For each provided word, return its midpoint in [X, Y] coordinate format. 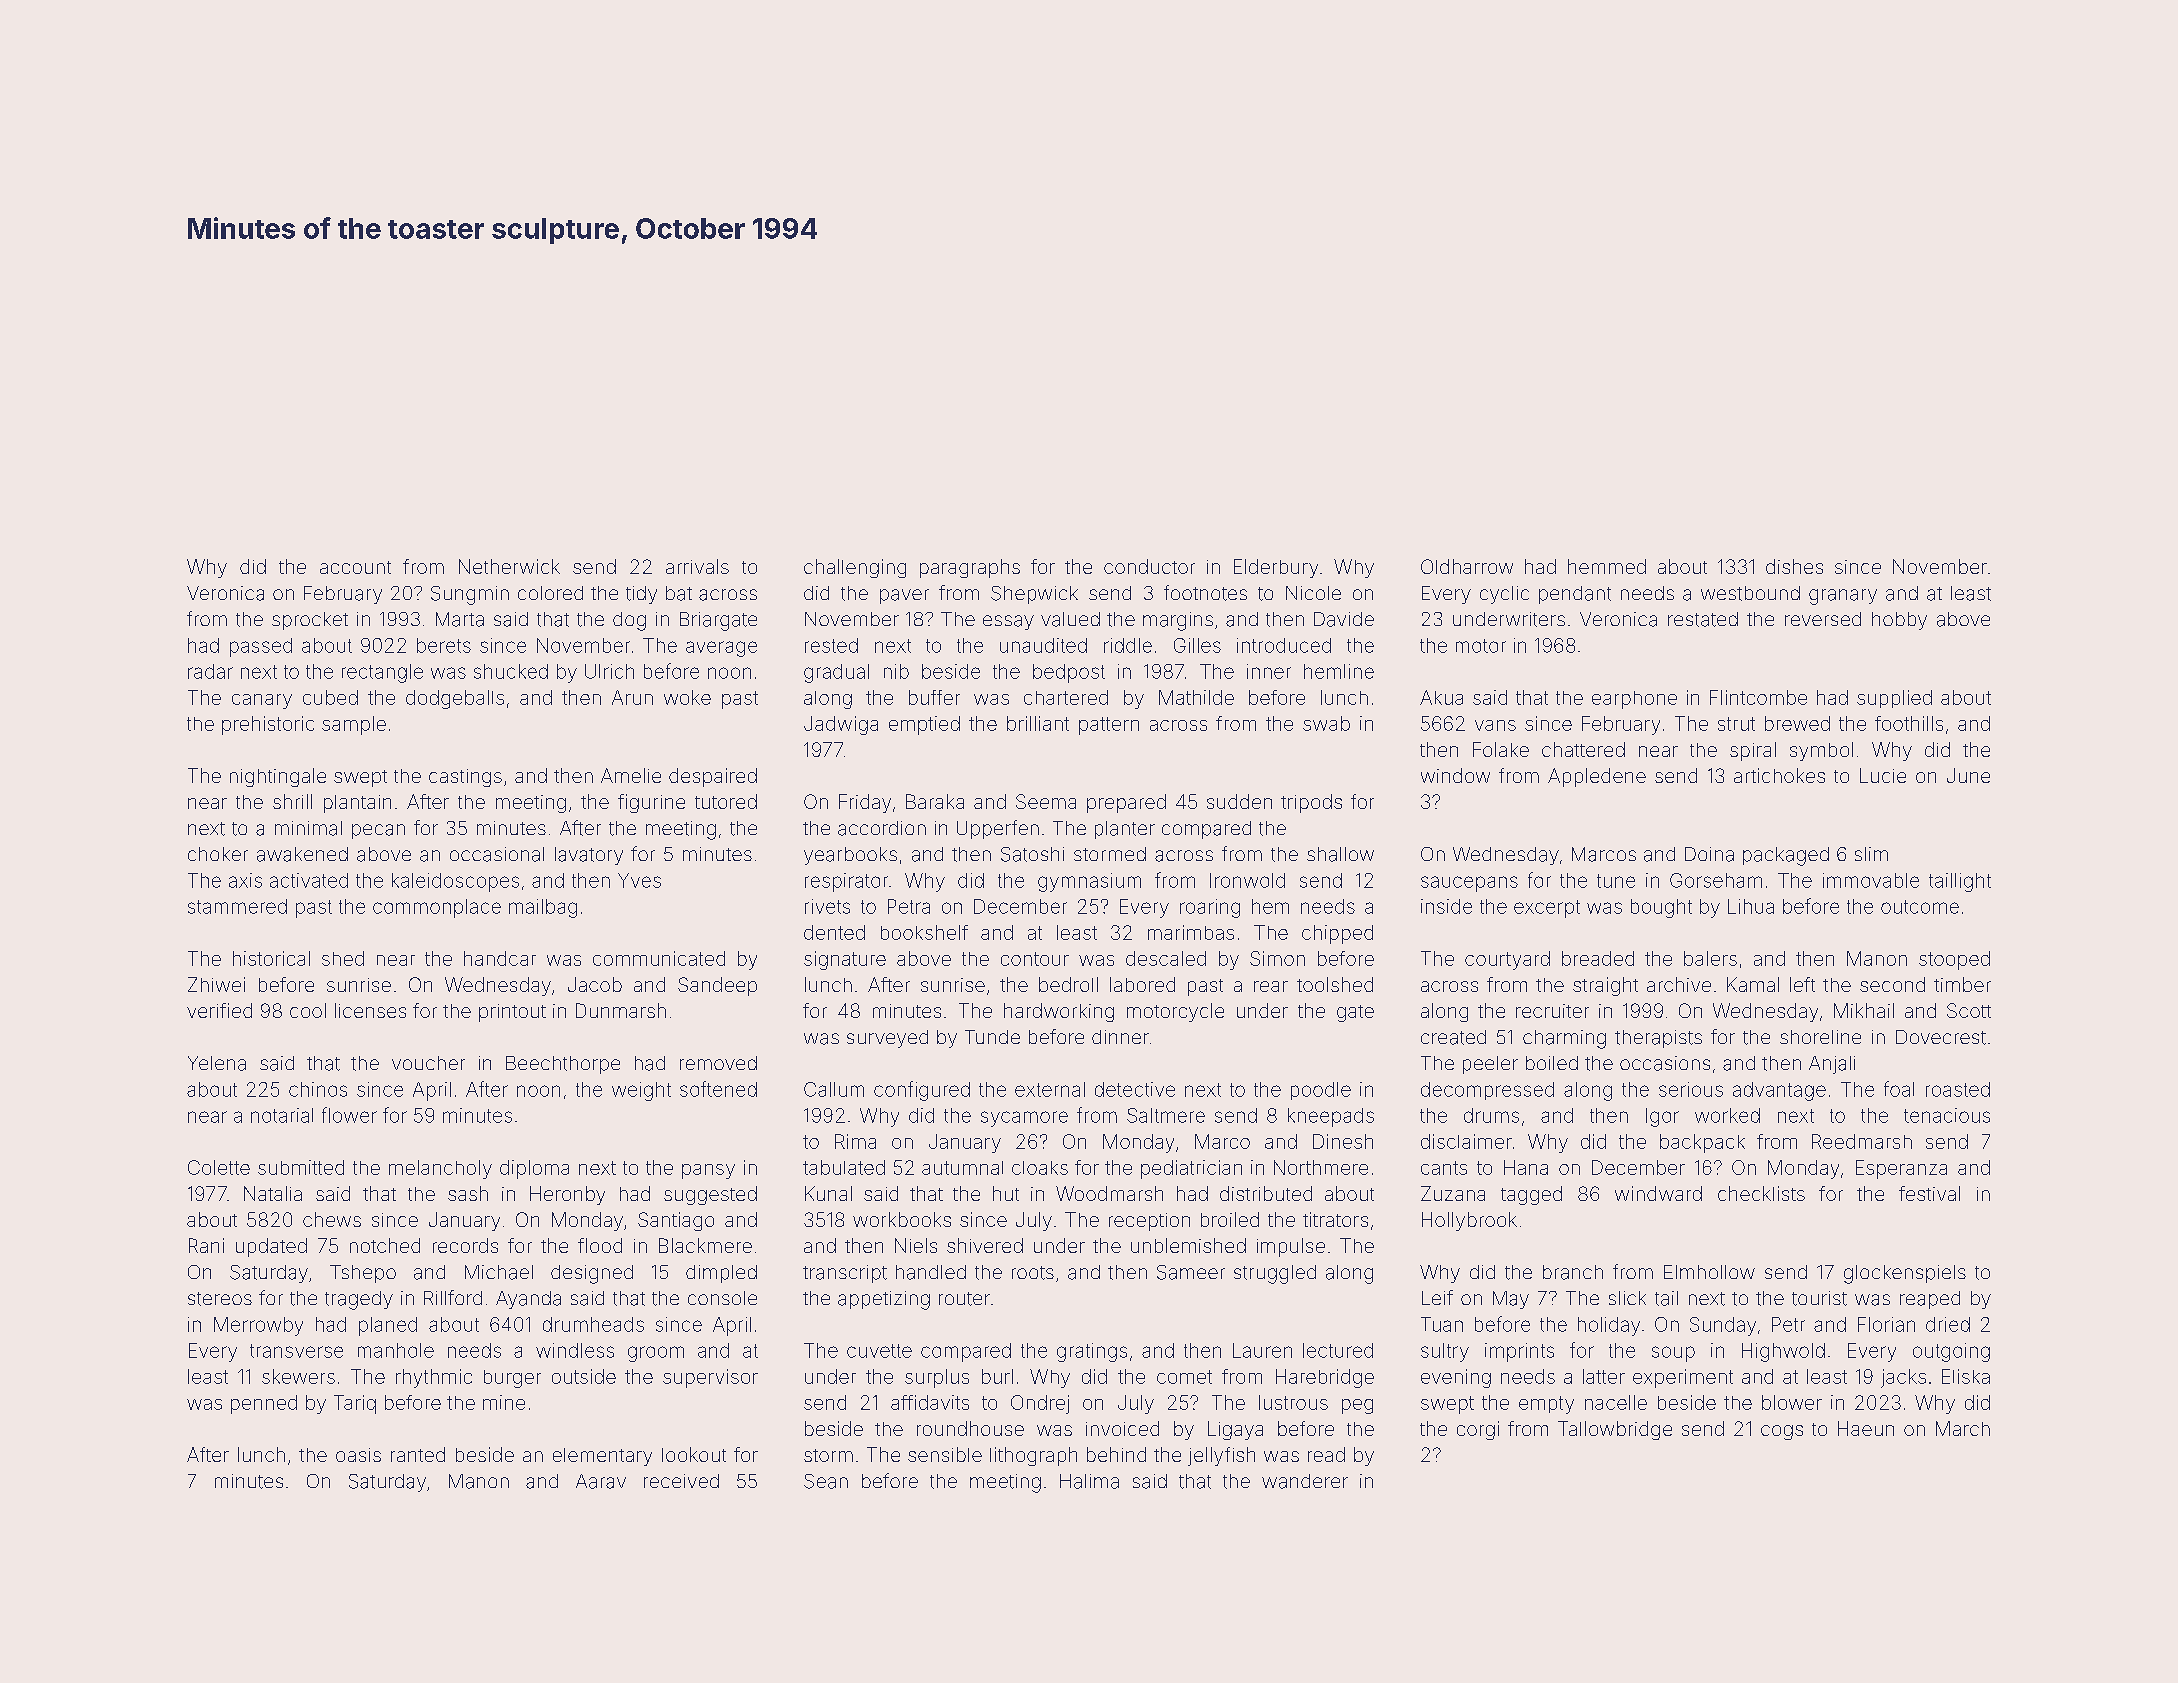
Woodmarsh [1109, 1193]
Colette [219, 1167]
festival [1929, 1193]
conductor [1149, 566]
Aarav [601, 1481]
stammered [237, 906]
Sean [826, 1481]
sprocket [310, 621]
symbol [1821, 751]
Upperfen [998, 829]
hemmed [1607, 566]
